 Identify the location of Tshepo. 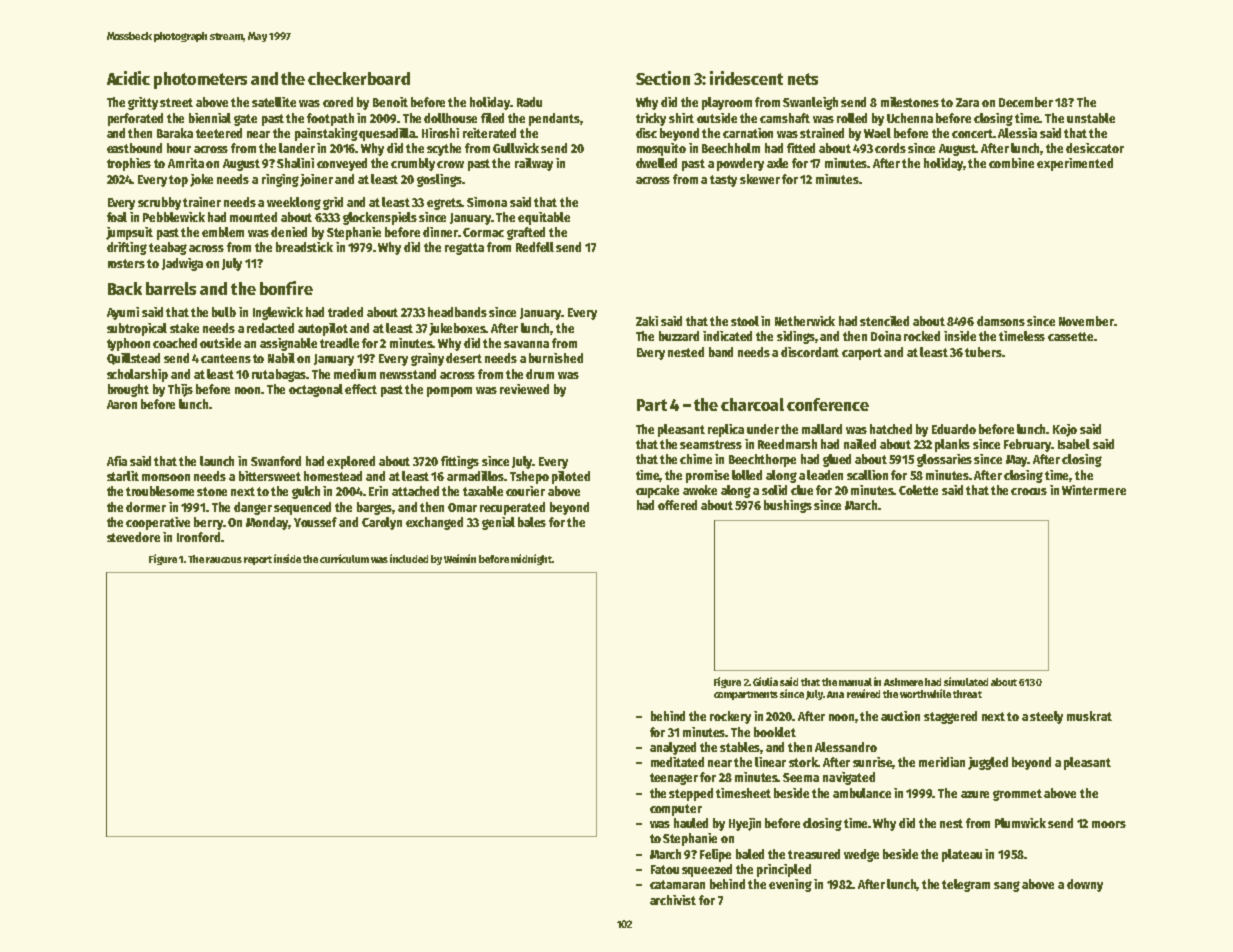
(529, 477).
